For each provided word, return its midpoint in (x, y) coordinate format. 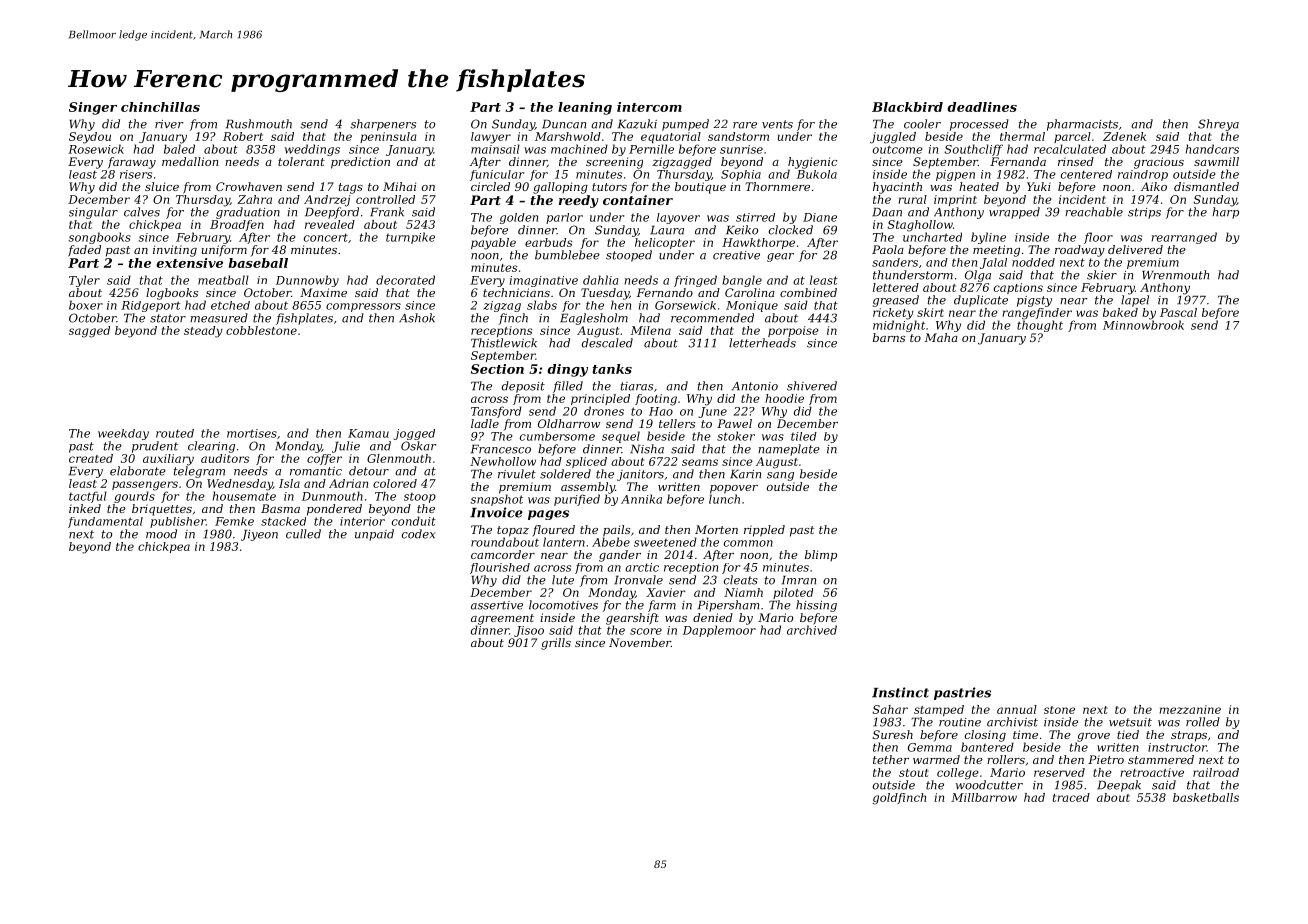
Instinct (900, 692)
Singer (93, 108)
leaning (585, 108)
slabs (542, 305)
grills (556, 644)
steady (203, 332)
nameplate (789, 450)
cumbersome (557, 436)
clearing (211, 447)
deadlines (982, 107)
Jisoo (529, 631)
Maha (941, 337)
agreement (502, 619)
